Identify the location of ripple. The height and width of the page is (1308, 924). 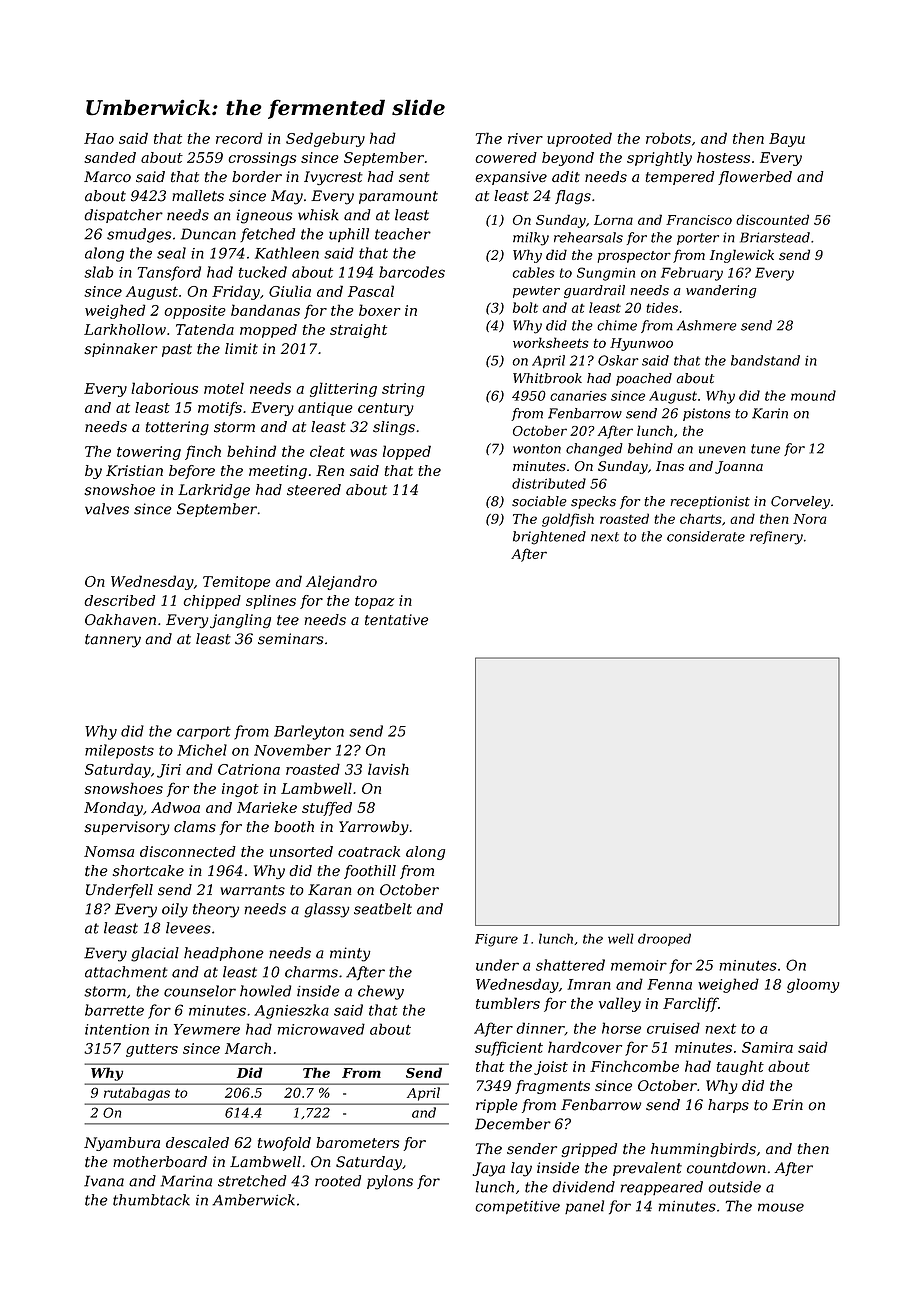
(497, 1106).
